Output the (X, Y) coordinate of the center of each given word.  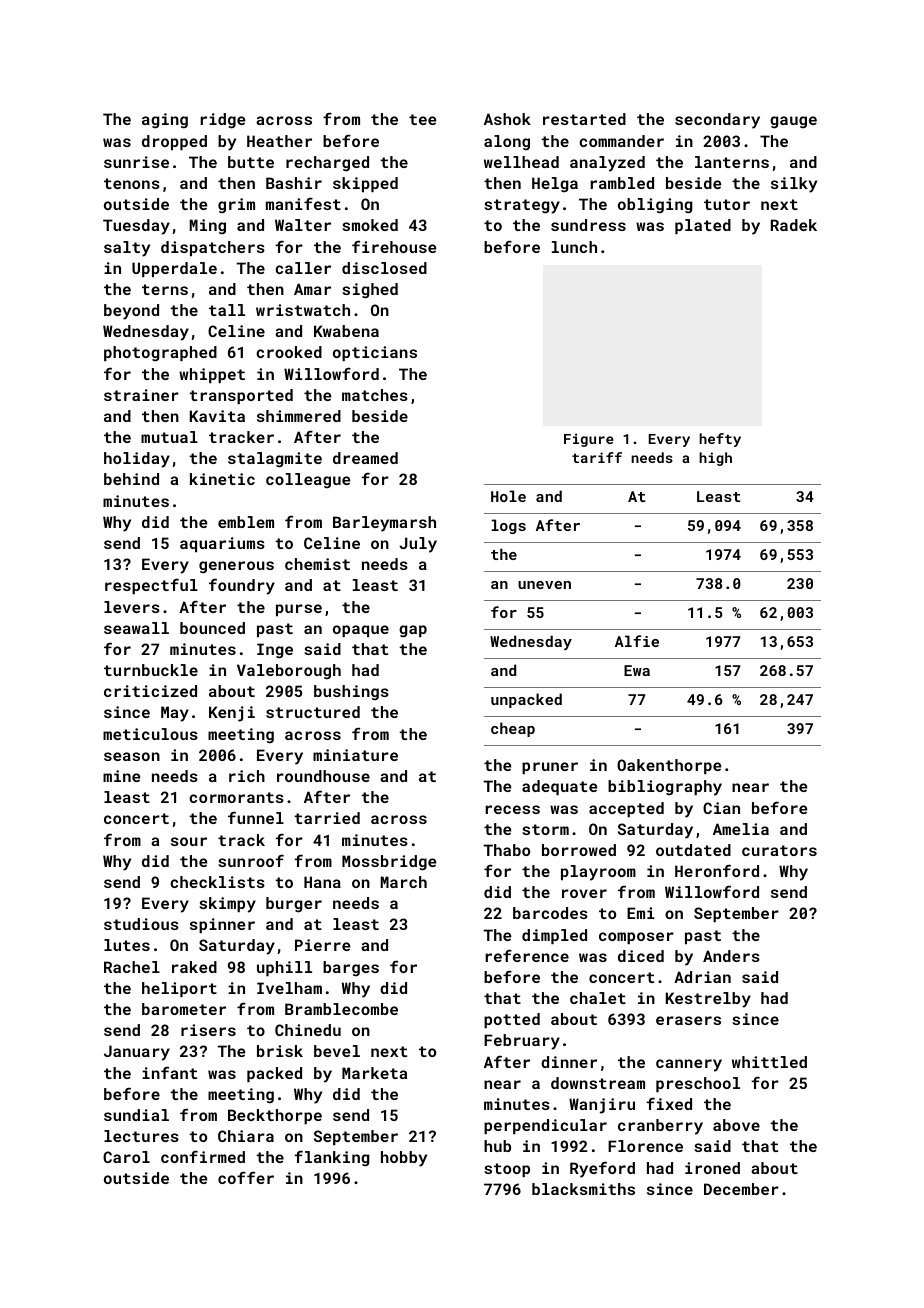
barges (351, 969)
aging (165, 121)
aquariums (222, 544)
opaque (361, 631)
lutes (127, 945)
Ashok (507, 119)
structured (313, 712)
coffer (246, 1177)
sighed (370, 291)
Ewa (637, 670)
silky (794, 185)
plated (703, 226)
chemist (317, 564)
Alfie (637, 641)
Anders (731, 956)
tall (227, 310)
